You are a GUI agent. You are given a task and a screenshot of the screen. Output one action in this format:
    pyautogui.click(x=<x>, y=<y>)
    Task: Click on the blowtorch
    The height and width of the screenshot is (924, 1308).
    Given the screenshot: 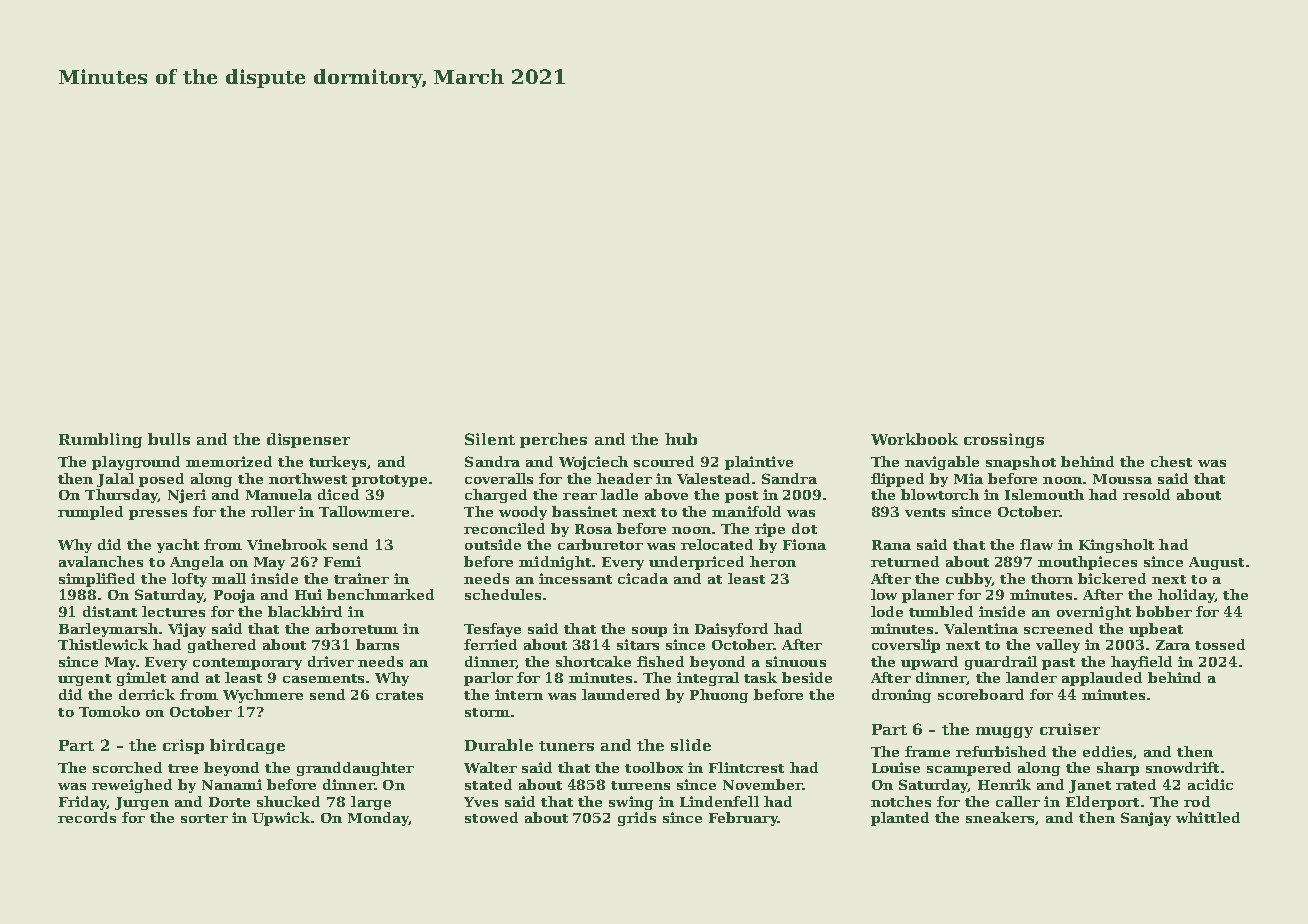 What is the action you would take?
    pyautogui.click(x=940, y=494)
